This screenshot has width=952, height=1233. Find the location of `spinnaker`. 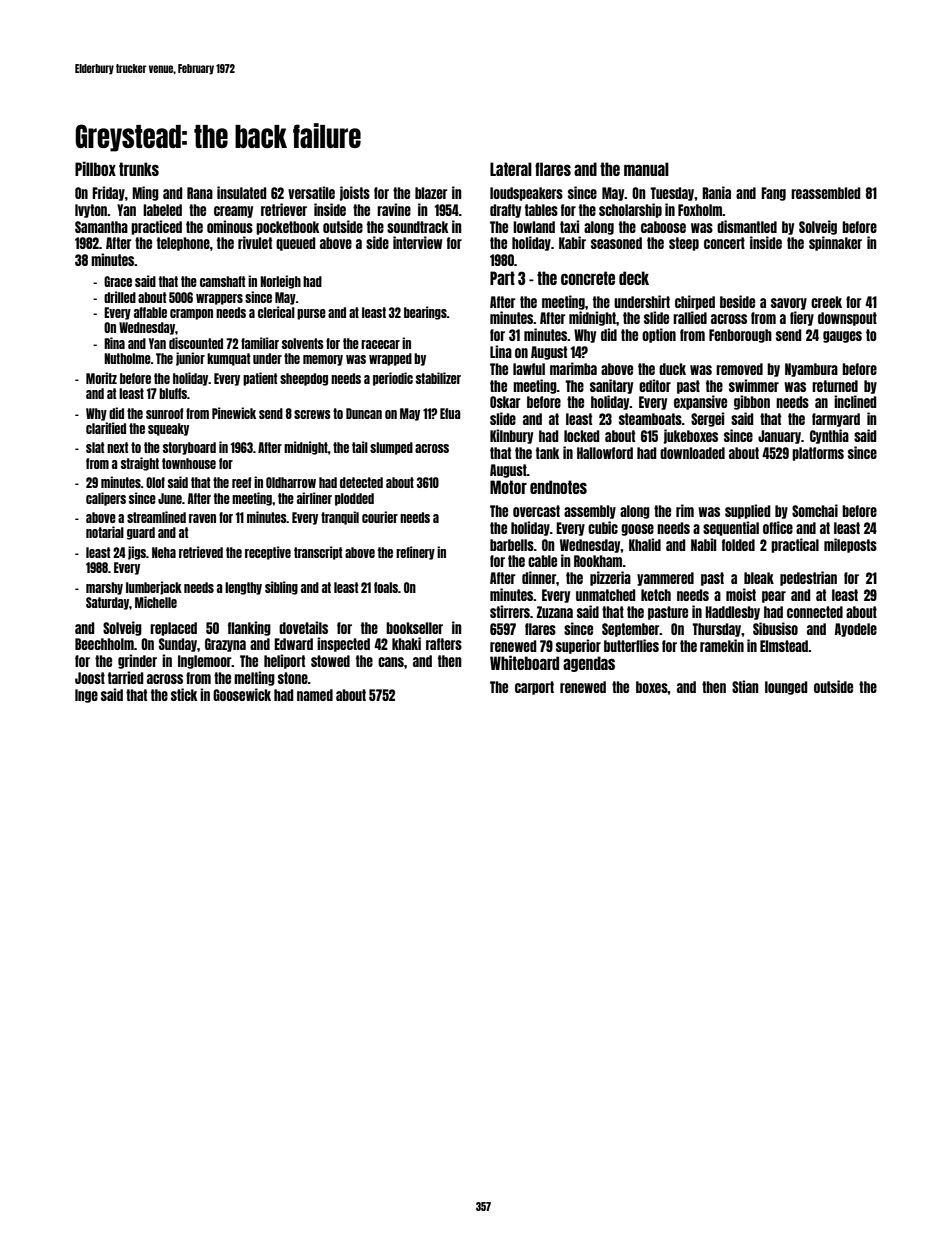

spinnaker is located at coordinates (835, 243).
